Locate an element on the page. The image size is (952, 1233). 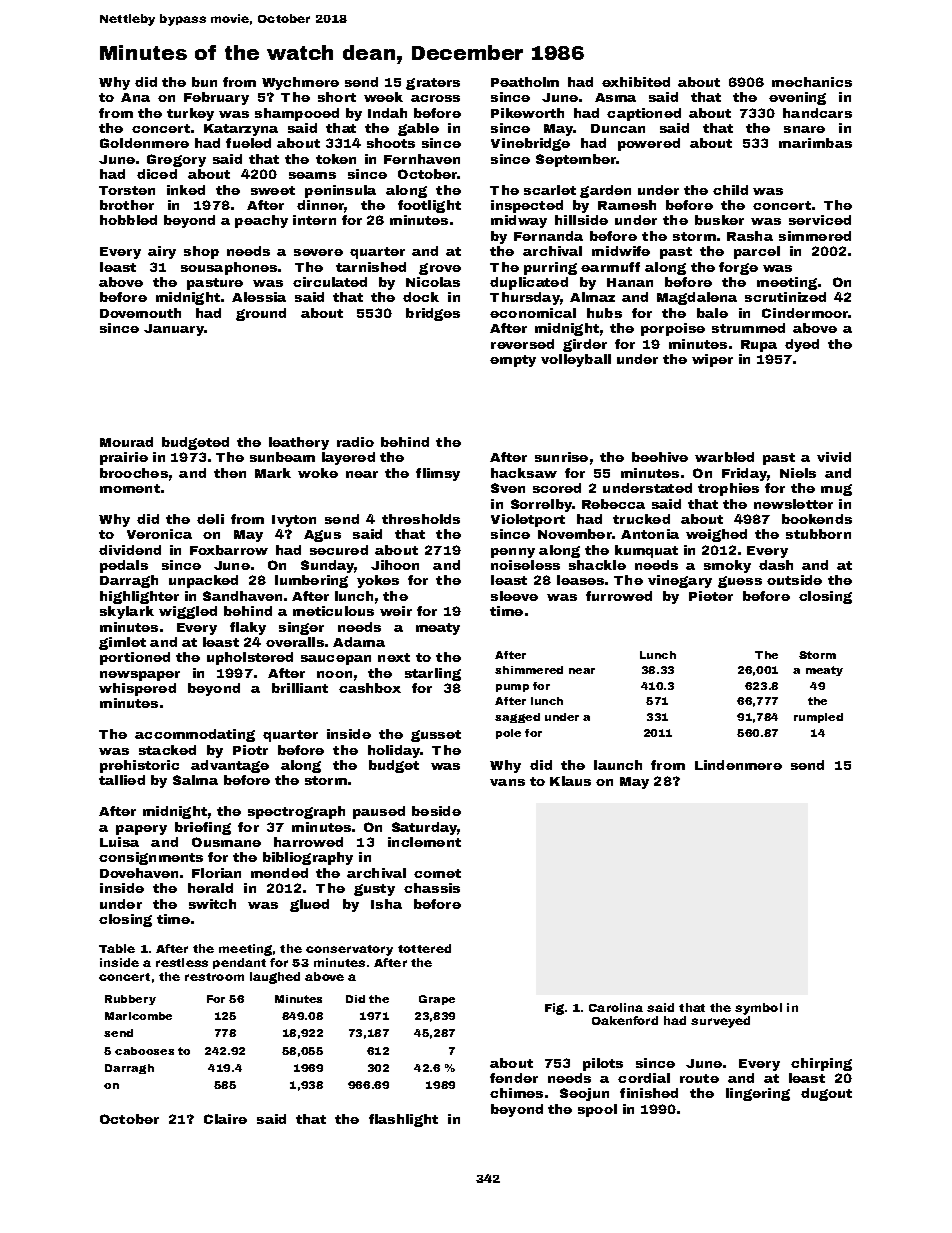
Fig is located at coordinates (554, 1009).
